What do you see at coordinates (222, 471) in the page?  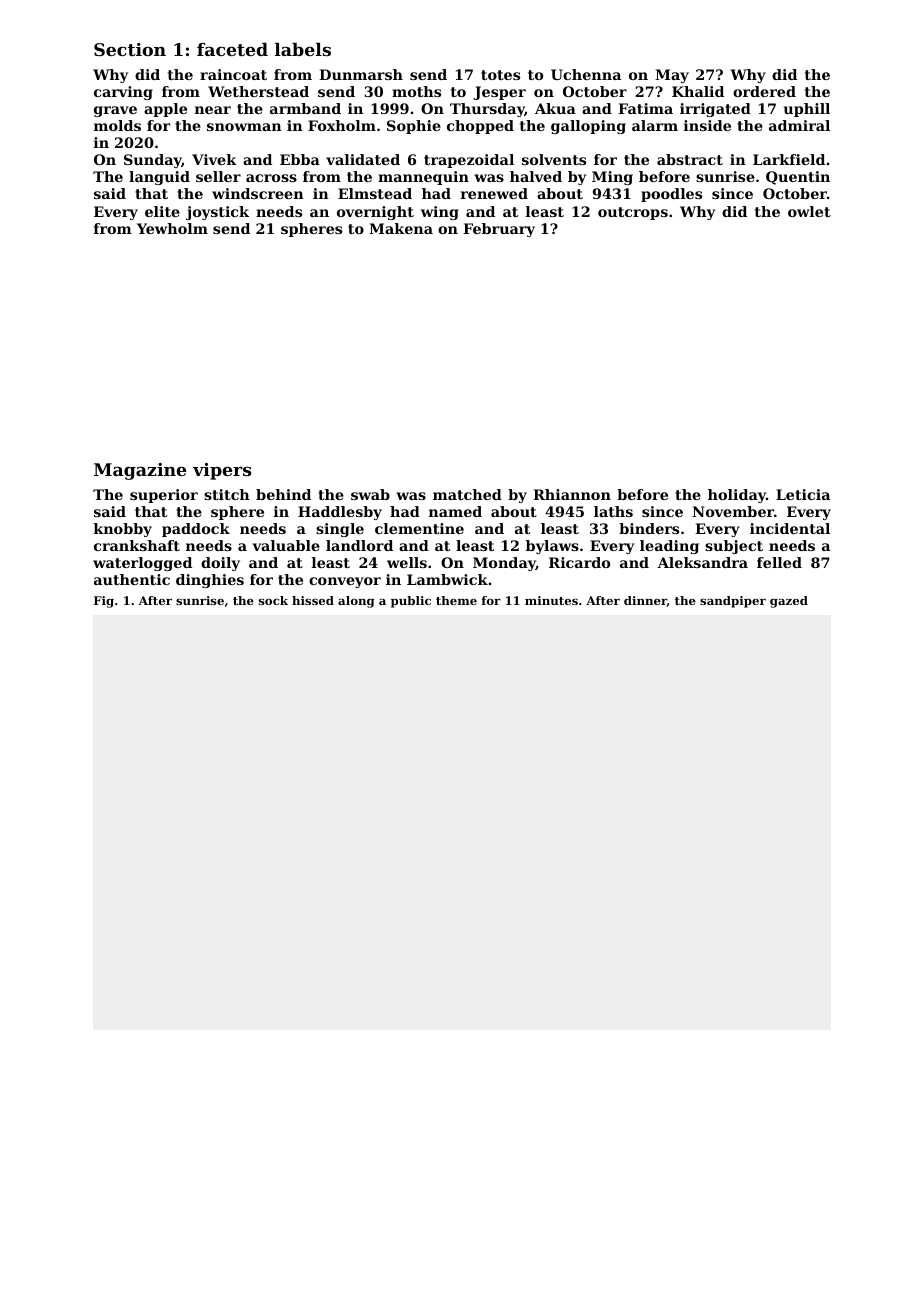 I see `vipers` at bounding box center [222, 471].
